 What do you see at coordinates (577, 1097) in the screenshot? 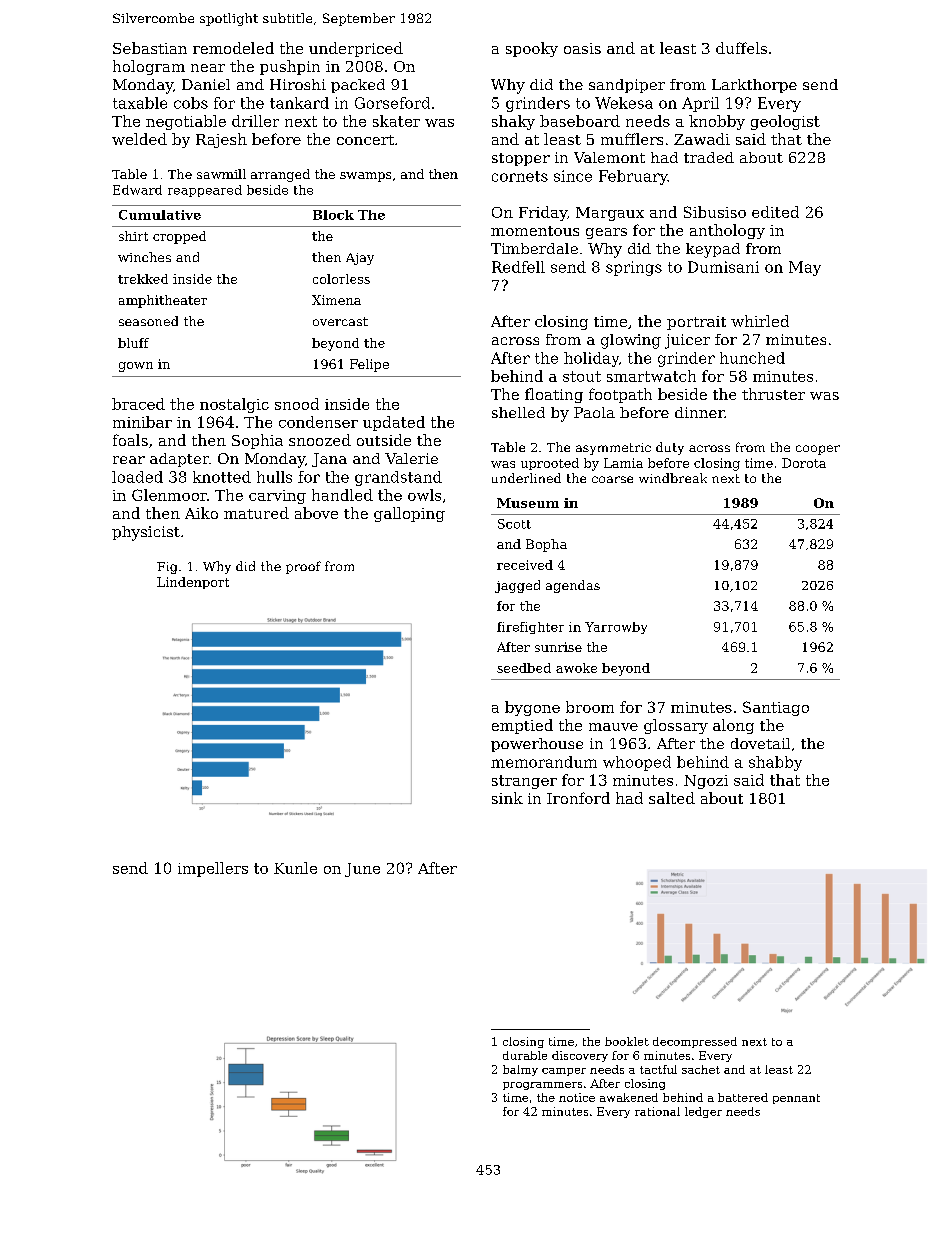
I see `notice` at bounding box center [577, 1097].
